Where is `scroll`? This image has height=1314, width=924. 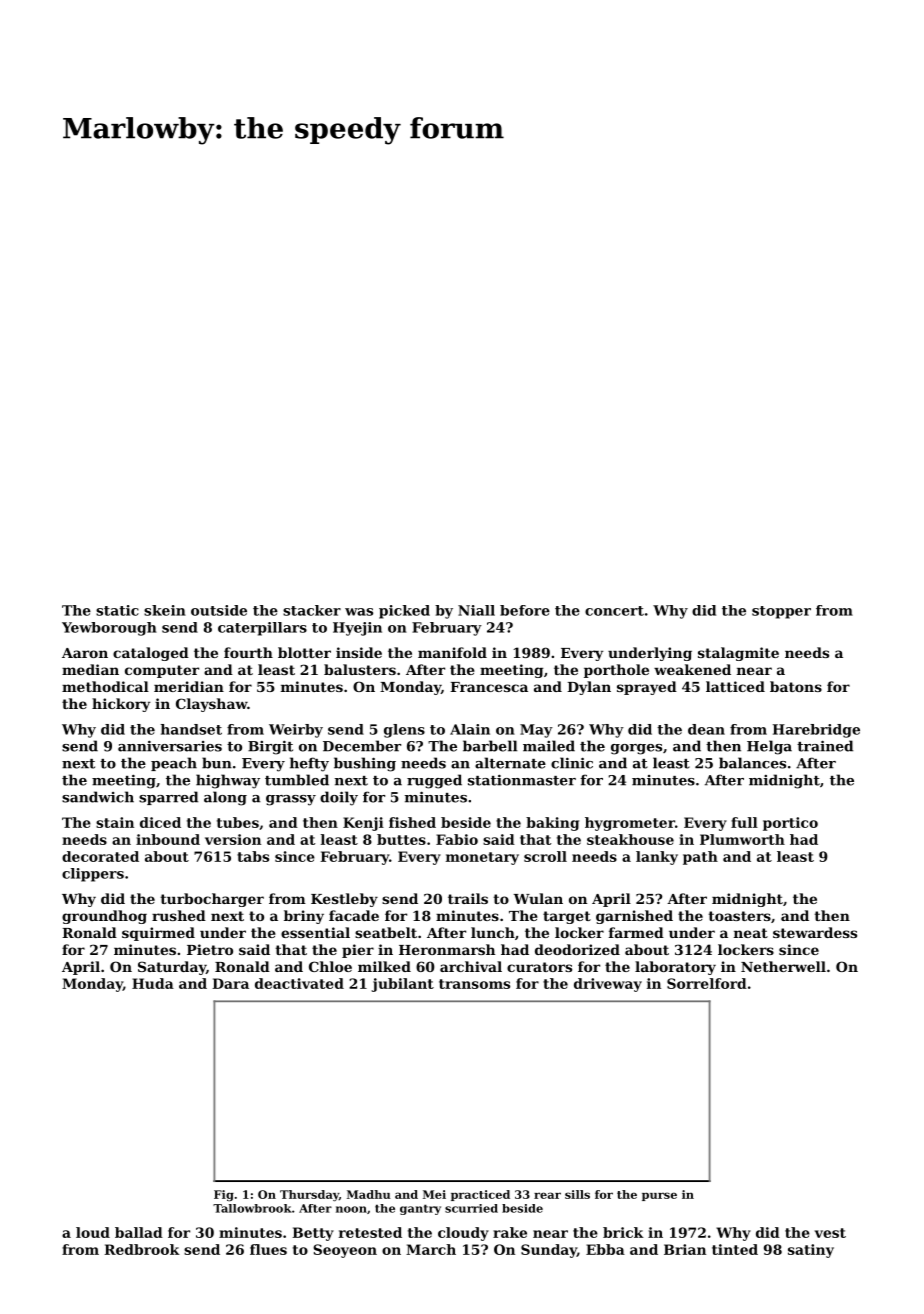 scroll is located at coordinates (545, 856).
